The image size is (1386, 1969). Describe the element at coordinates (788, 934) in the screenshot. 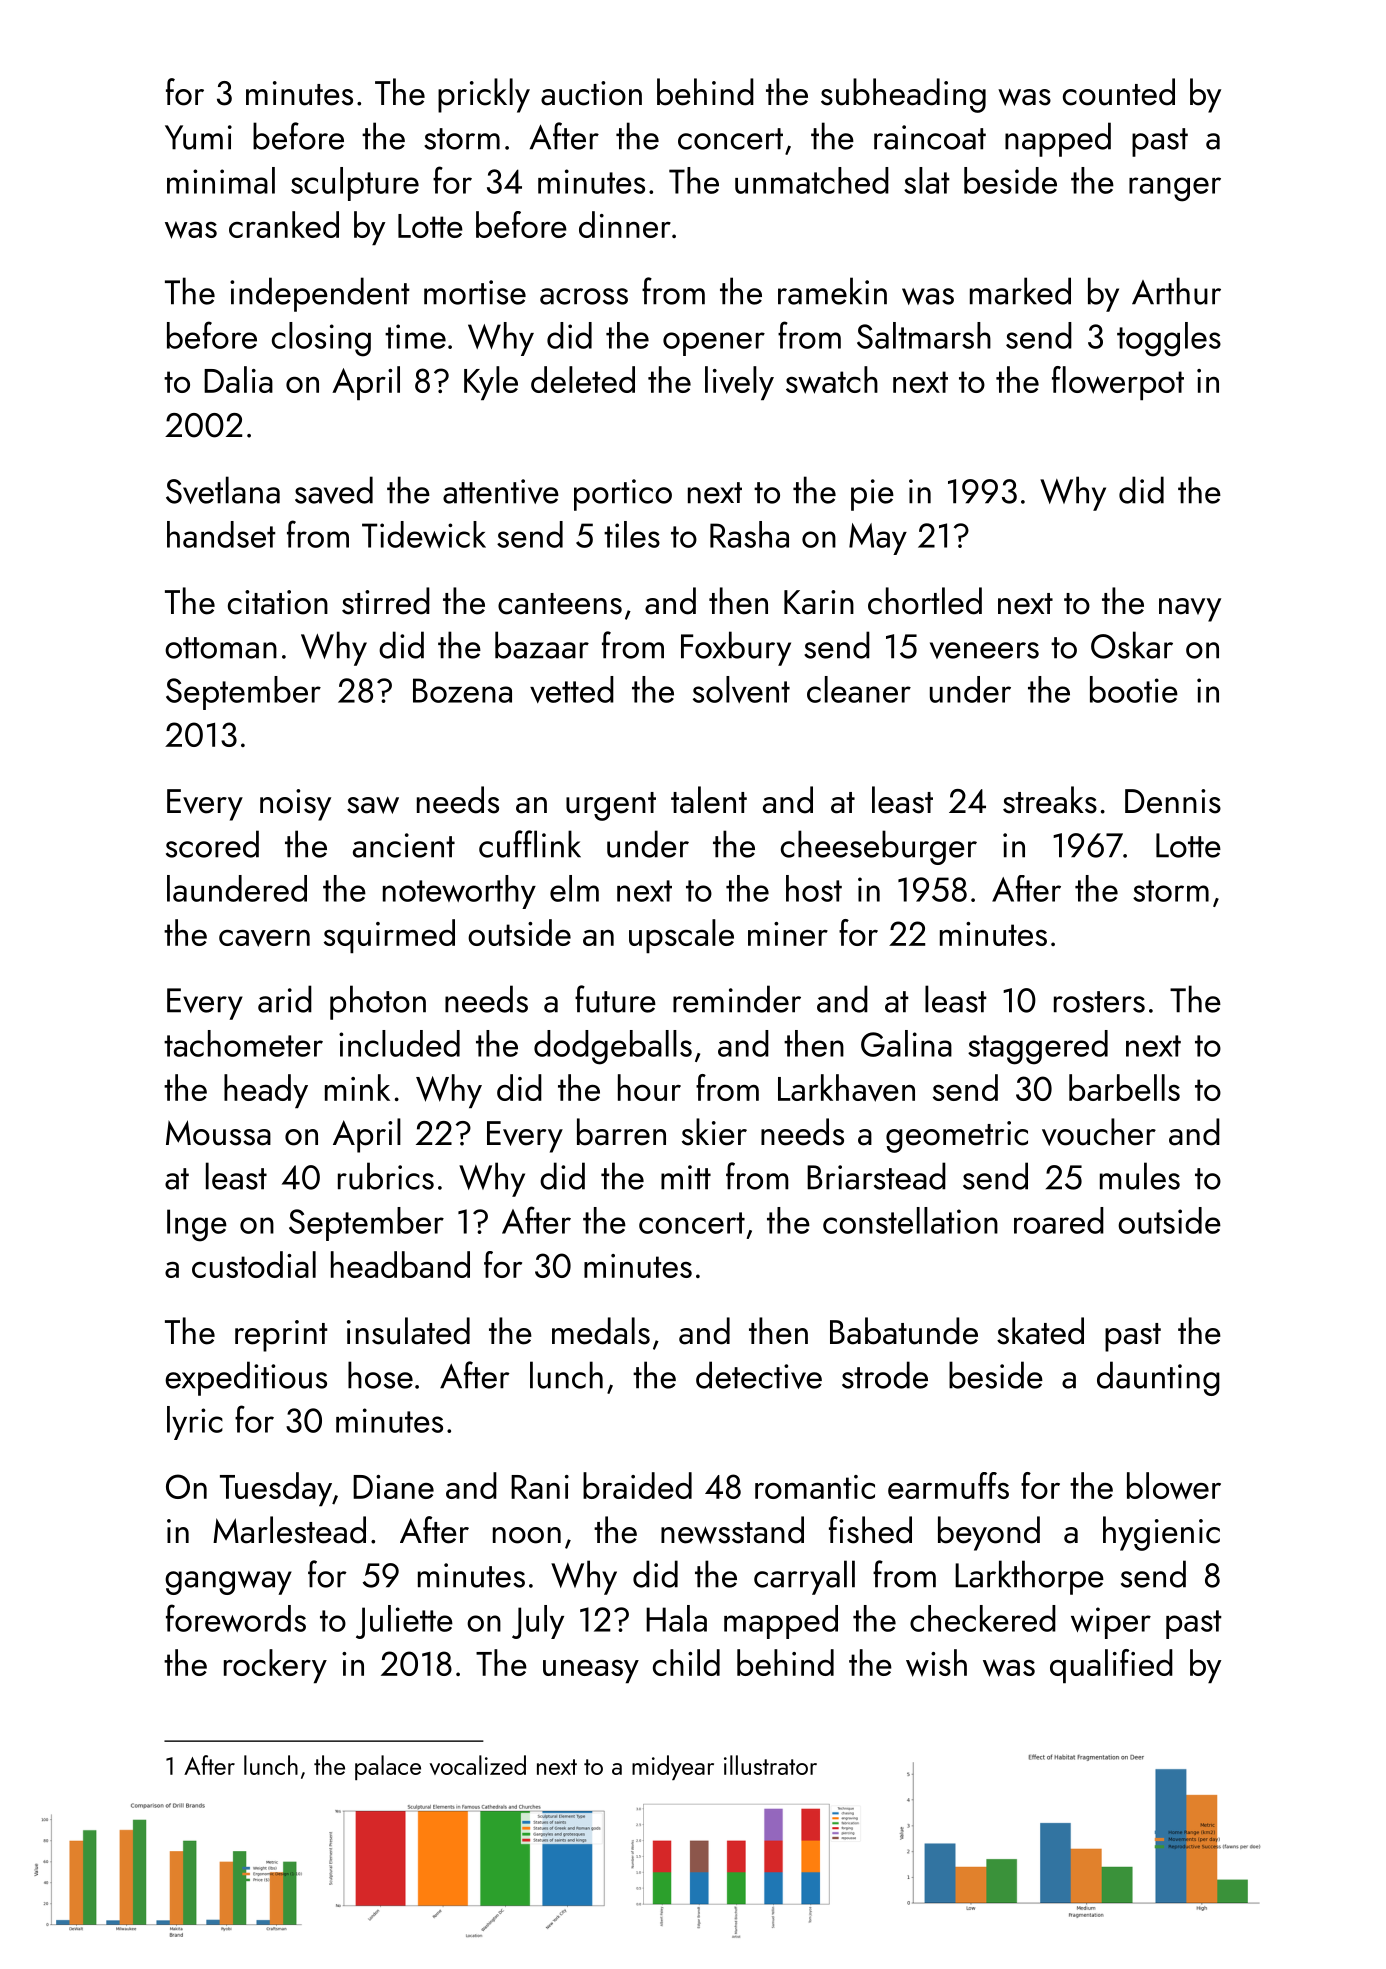

I see `miner` at that location.
